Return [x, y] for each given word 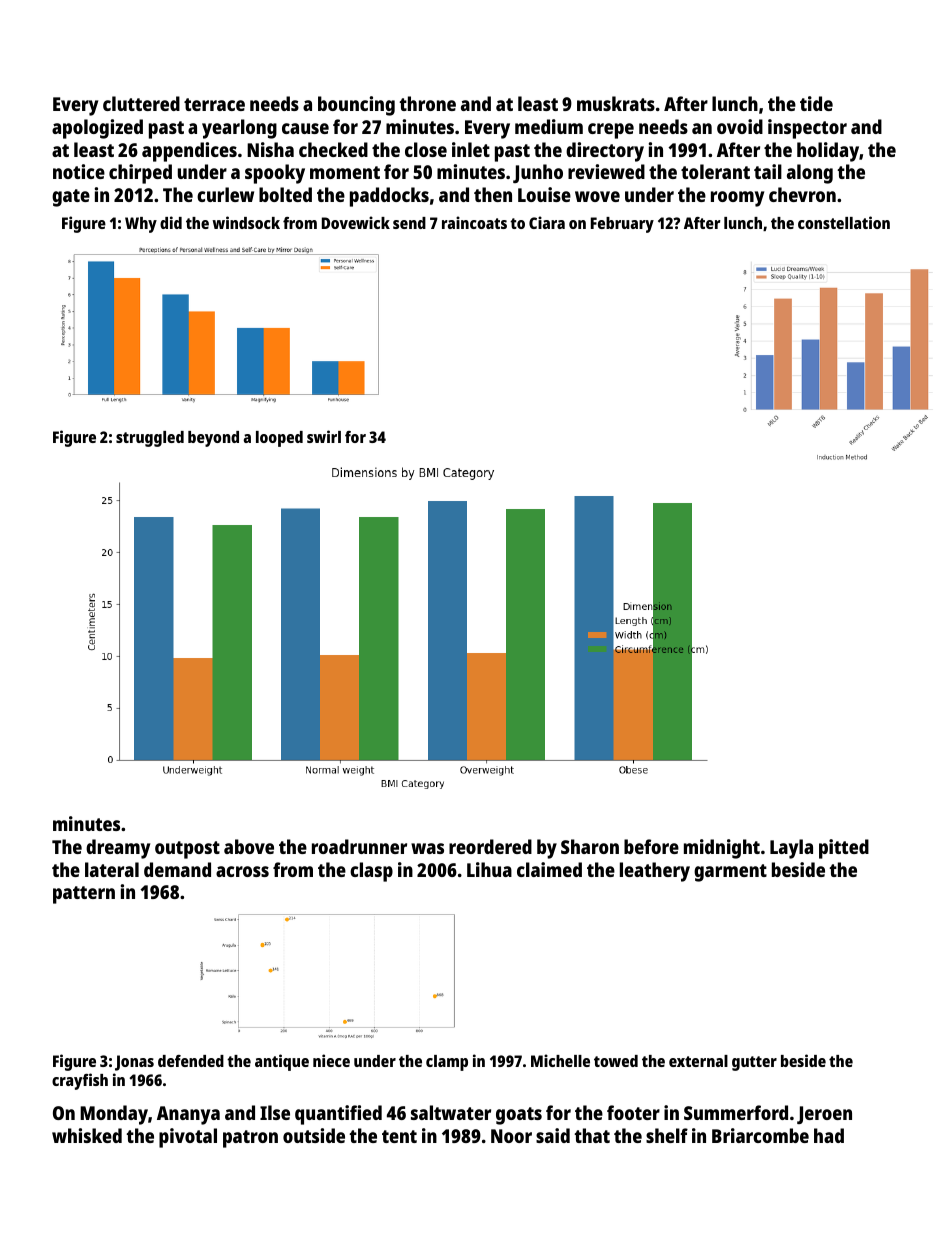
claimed [549, 869]
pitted [844, 849]
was [427, 848]
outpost [187, 850]
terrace [214, 104]
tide [816, 103]
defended [191, 1061]
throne [427, 103]
